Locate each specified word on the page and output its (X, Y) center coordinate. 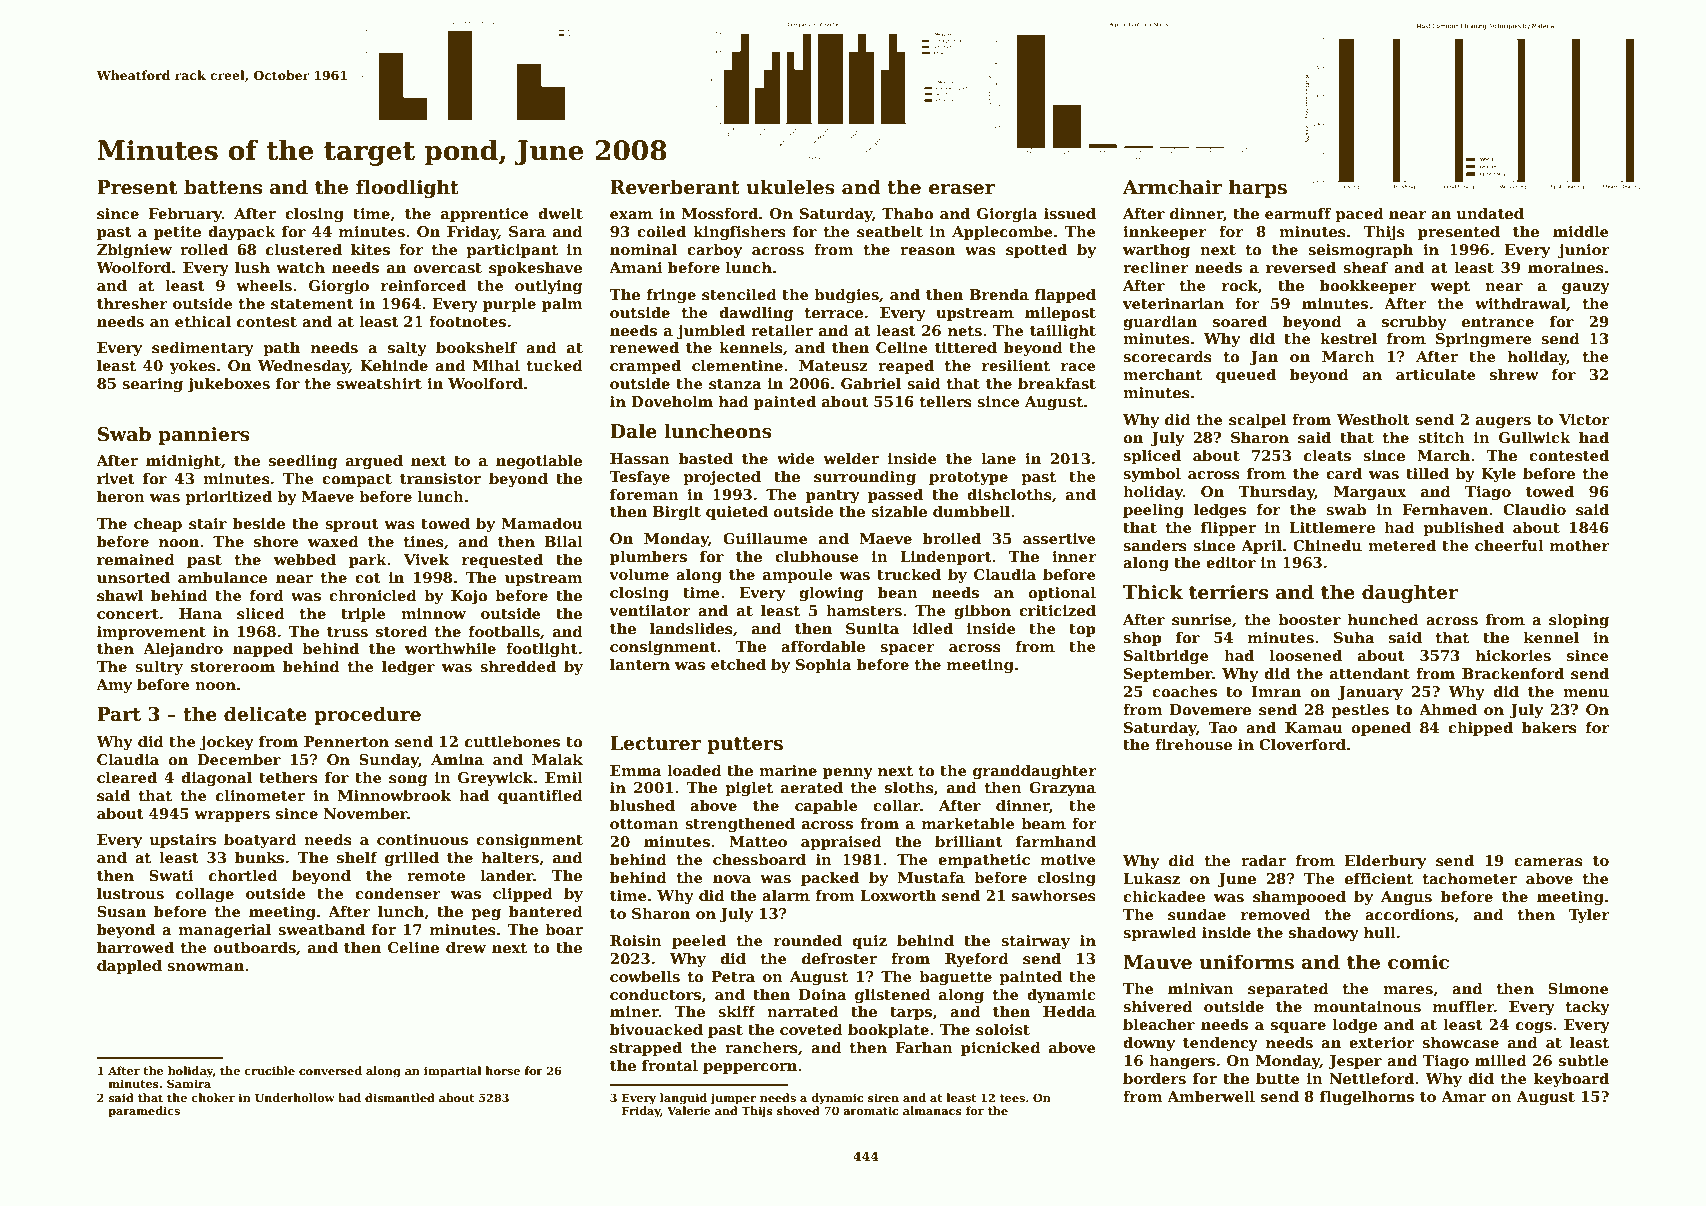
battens (223, 187)
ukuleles (791, 187)
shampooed (1299, 897)
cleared (127, 777)
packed (830, 878)
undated (1490, 213)
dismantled (400, 1097)
